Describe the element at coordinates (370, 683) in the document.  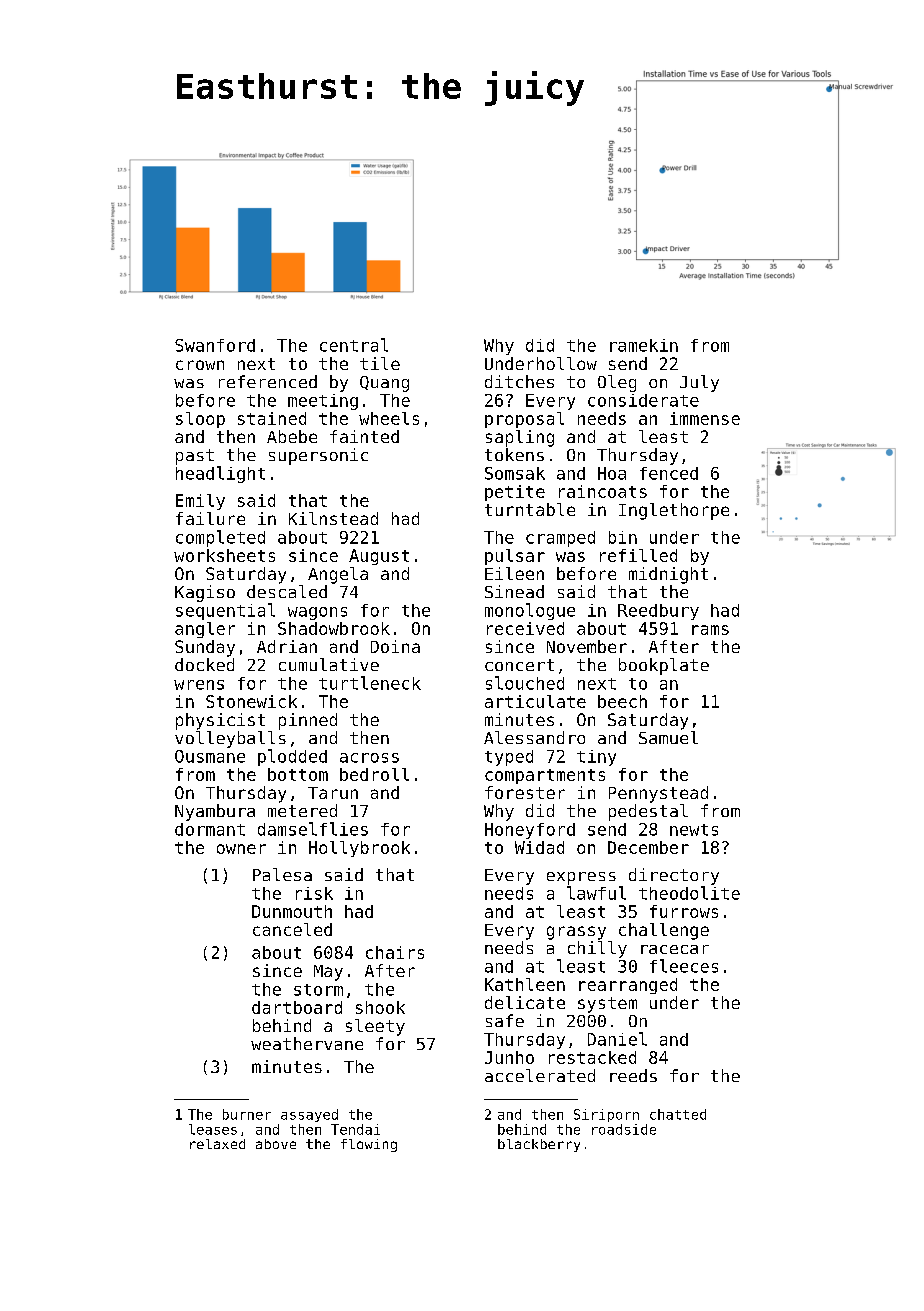
I see `turtleneck` at that location.
